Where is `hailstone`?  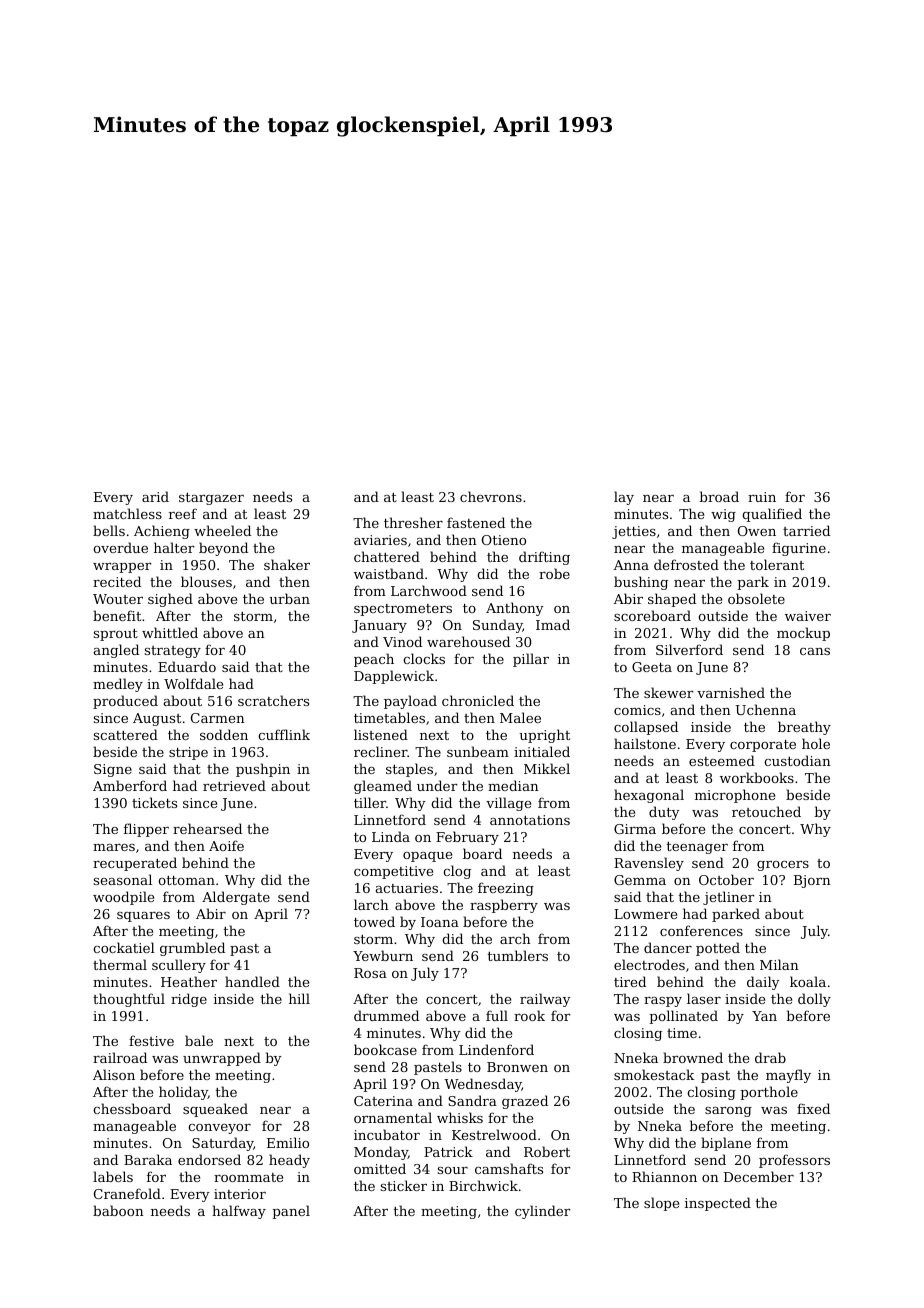 hailstone is located at coordinates (645, 743).
